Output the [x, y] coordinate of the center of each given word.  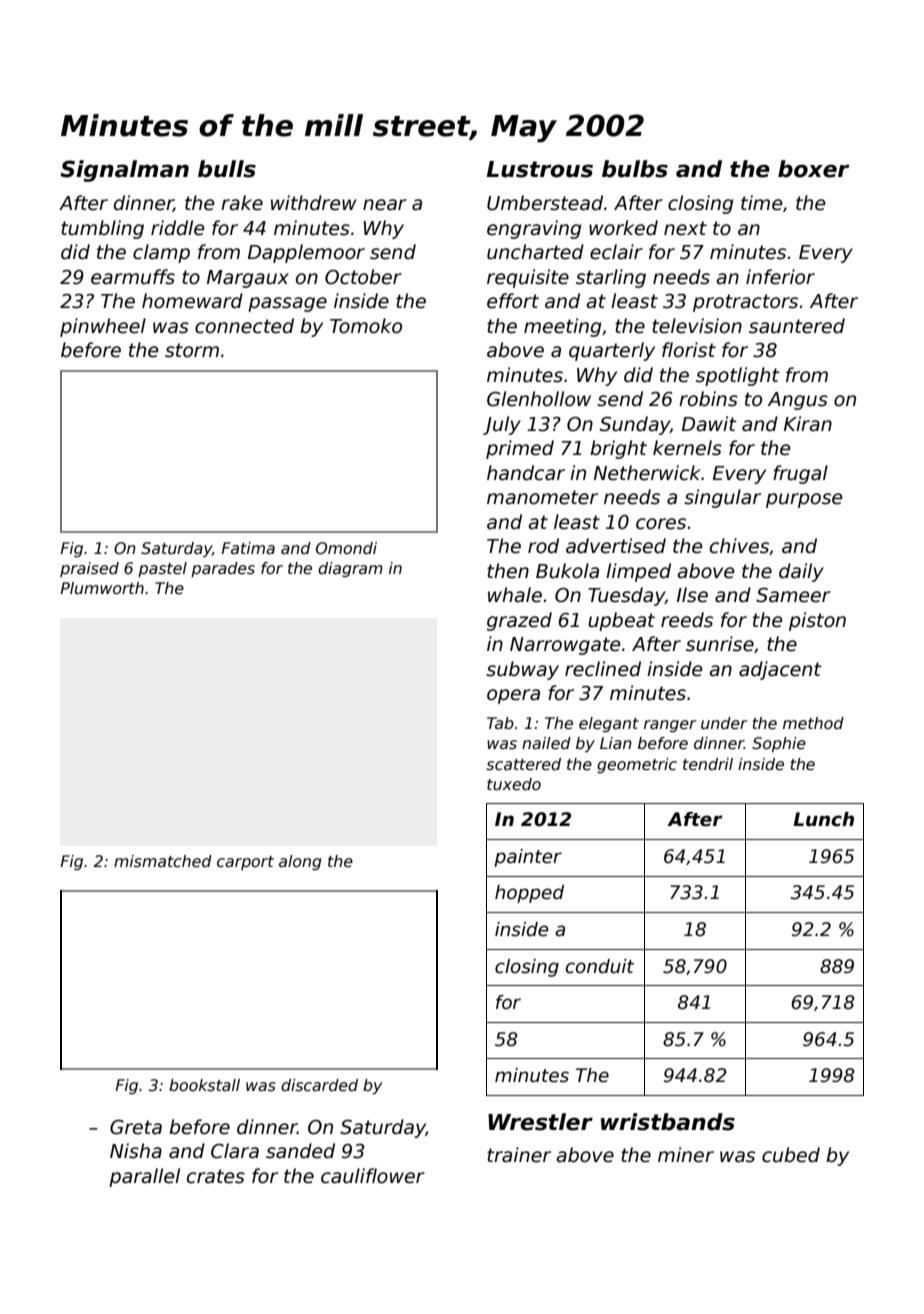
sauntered [797, 326]
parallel [144, 1177]
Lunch [823, 819]
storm [192, 350]
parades [223, 569]
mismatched [163, 861]
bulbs [635, 169]
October [363, 277]
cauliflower [373, 1176]
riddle [177, 228]
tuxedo [514, 784]
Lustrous [540, 169]
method [813, 723]
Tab [500, 723]
